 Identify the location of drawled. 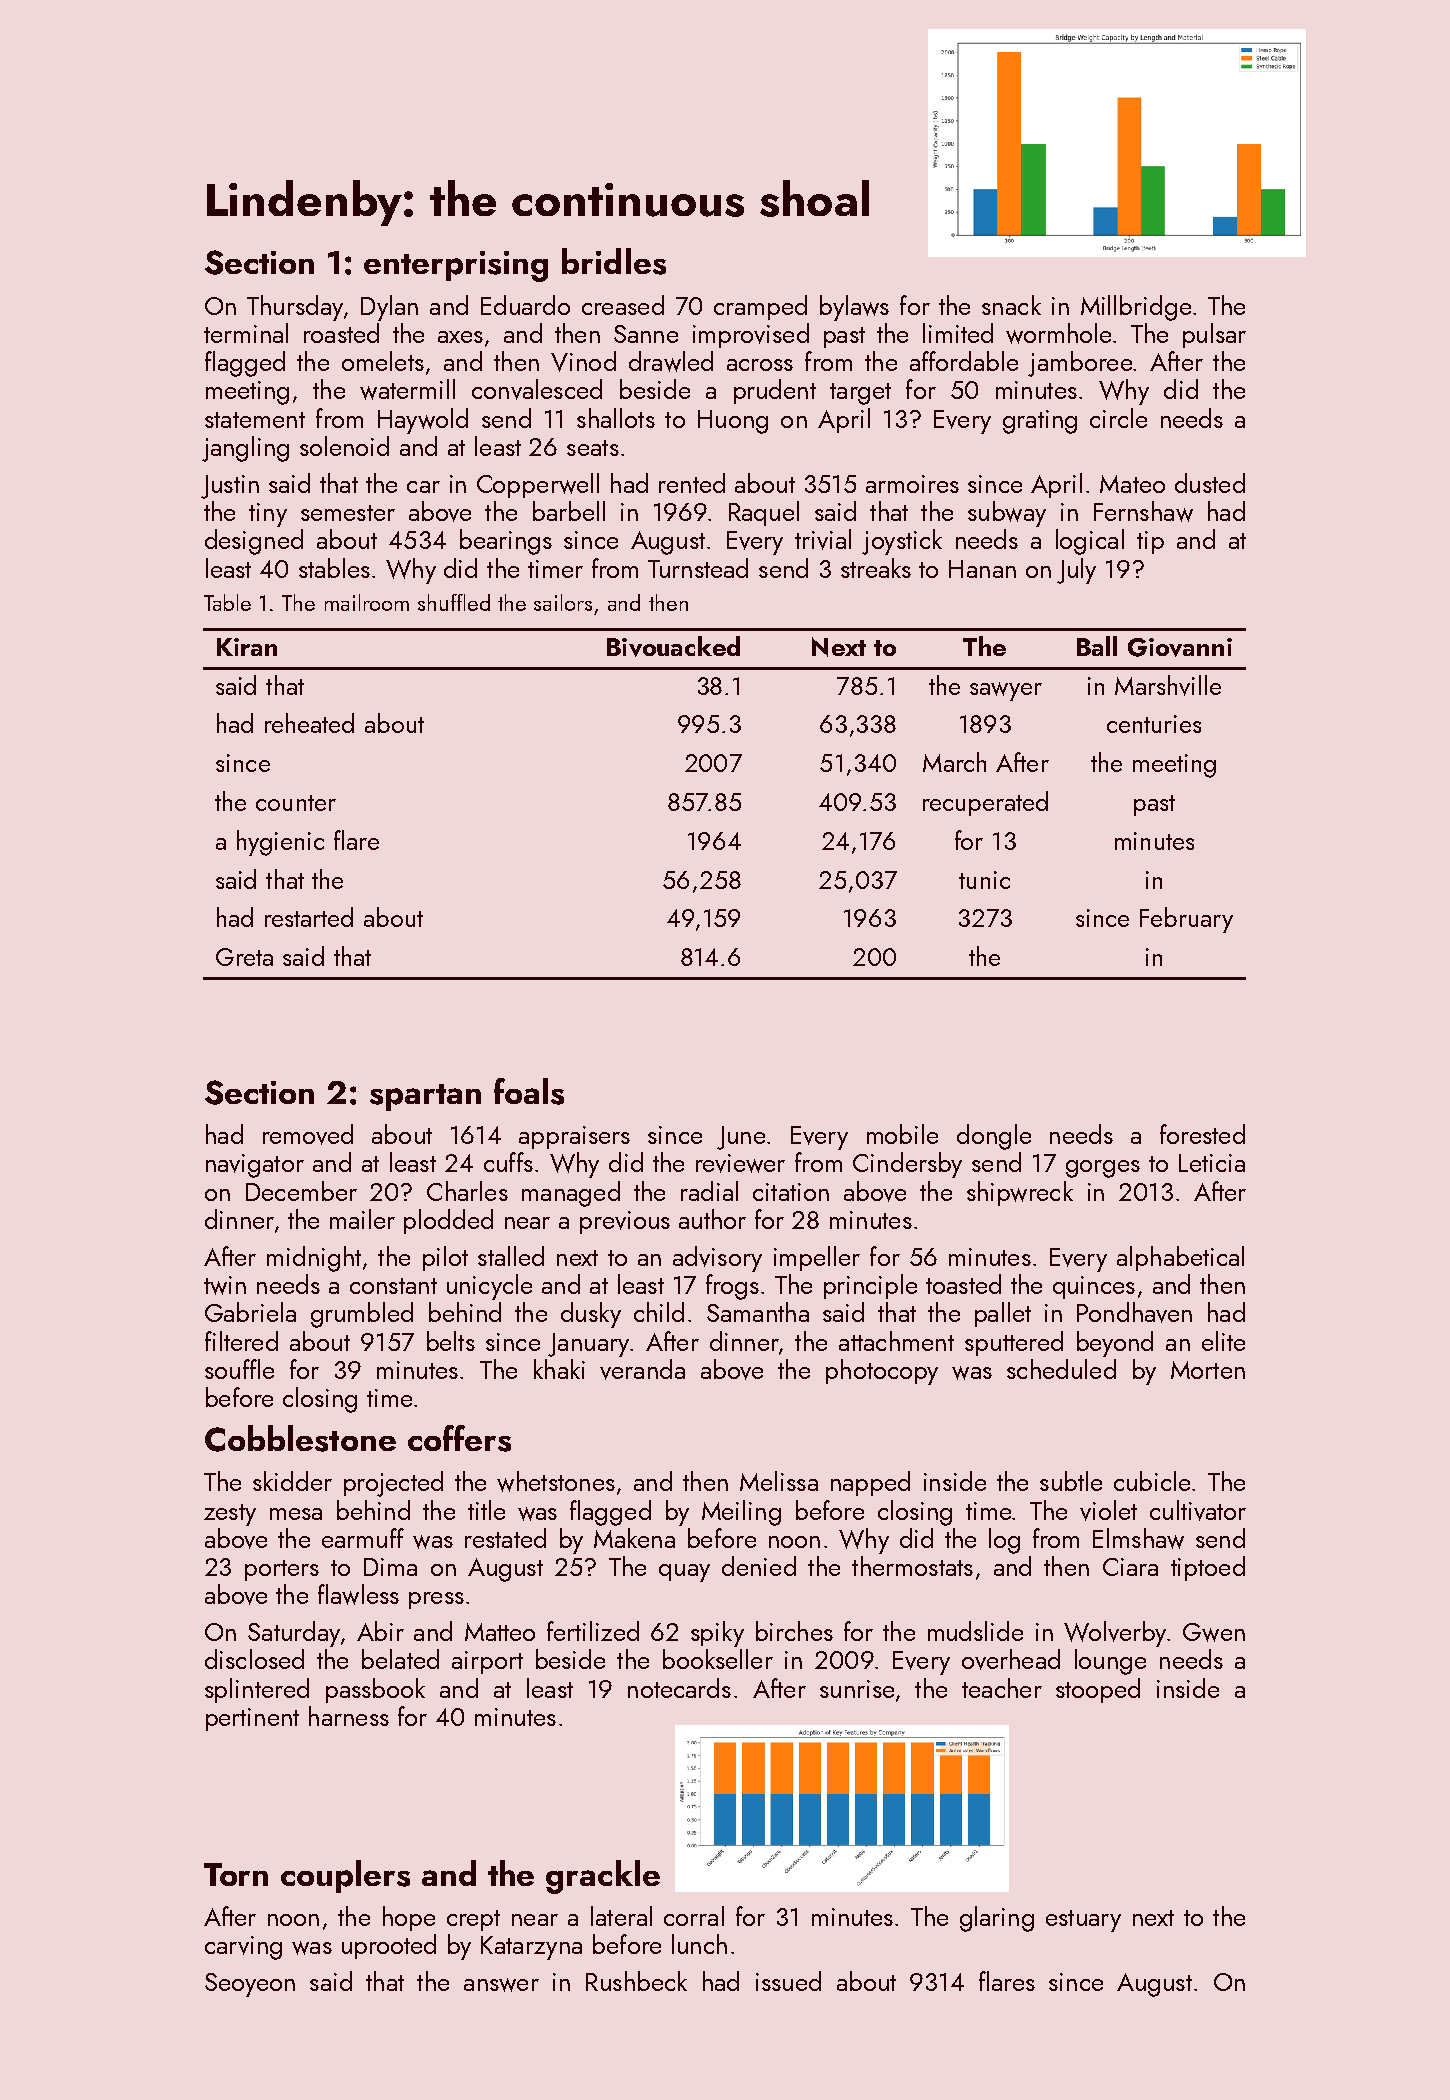
(671, 361).
